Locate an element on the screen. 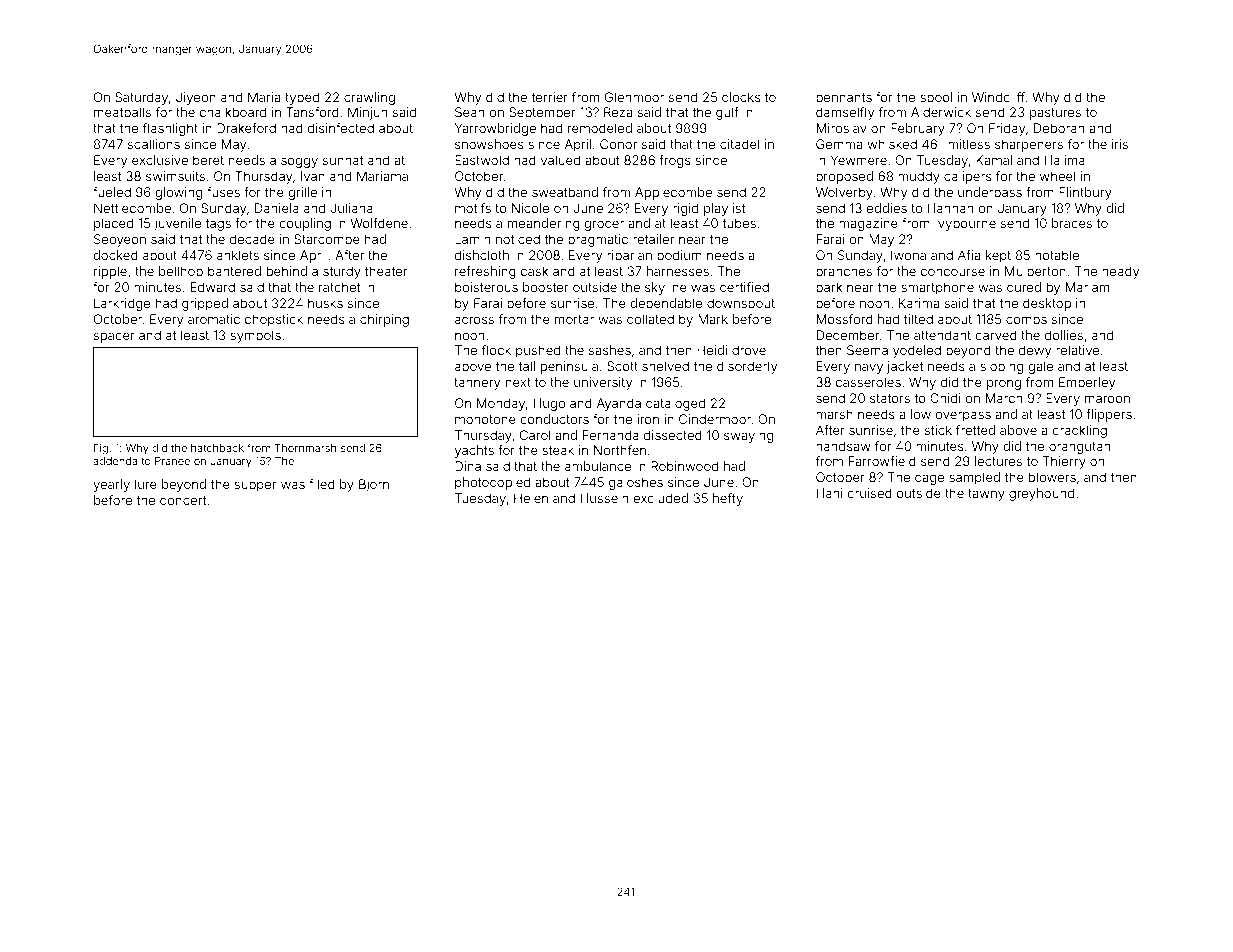  dissected is located at coordinates (673, 435).
